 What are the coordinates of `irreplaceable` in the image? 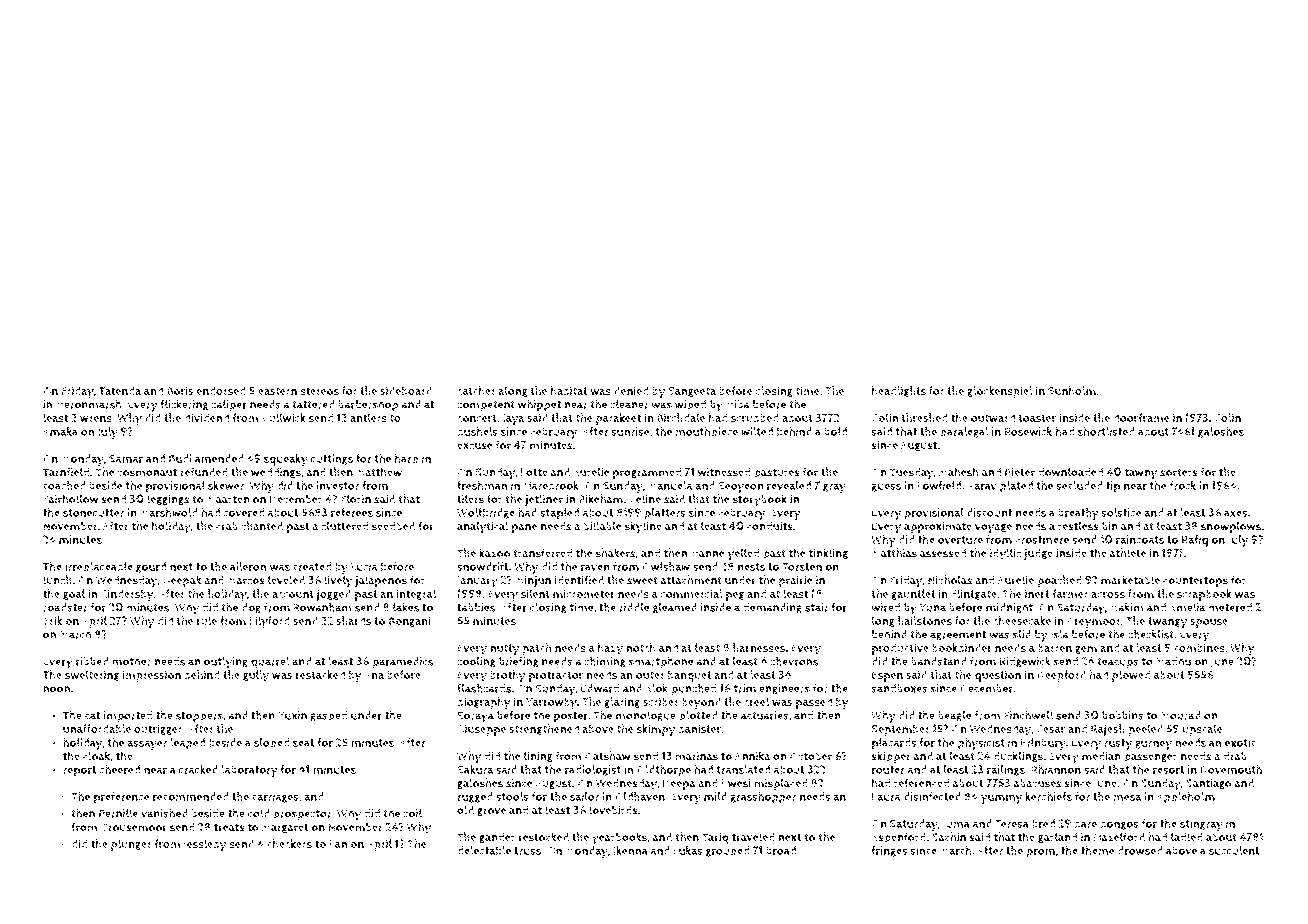 It's located at (99, 568).
